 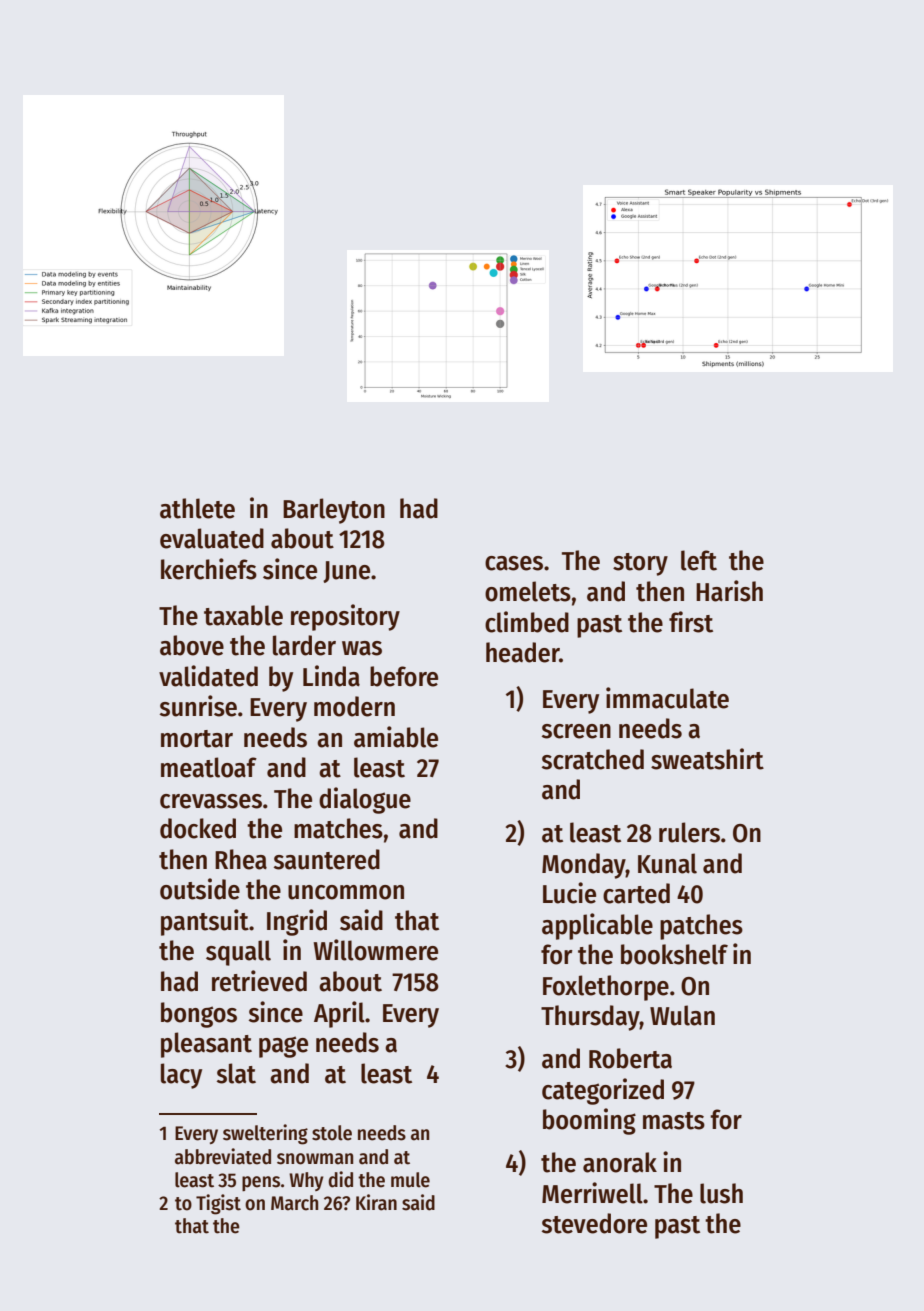 I want to click on athlete, so click(x=197, y=508).
